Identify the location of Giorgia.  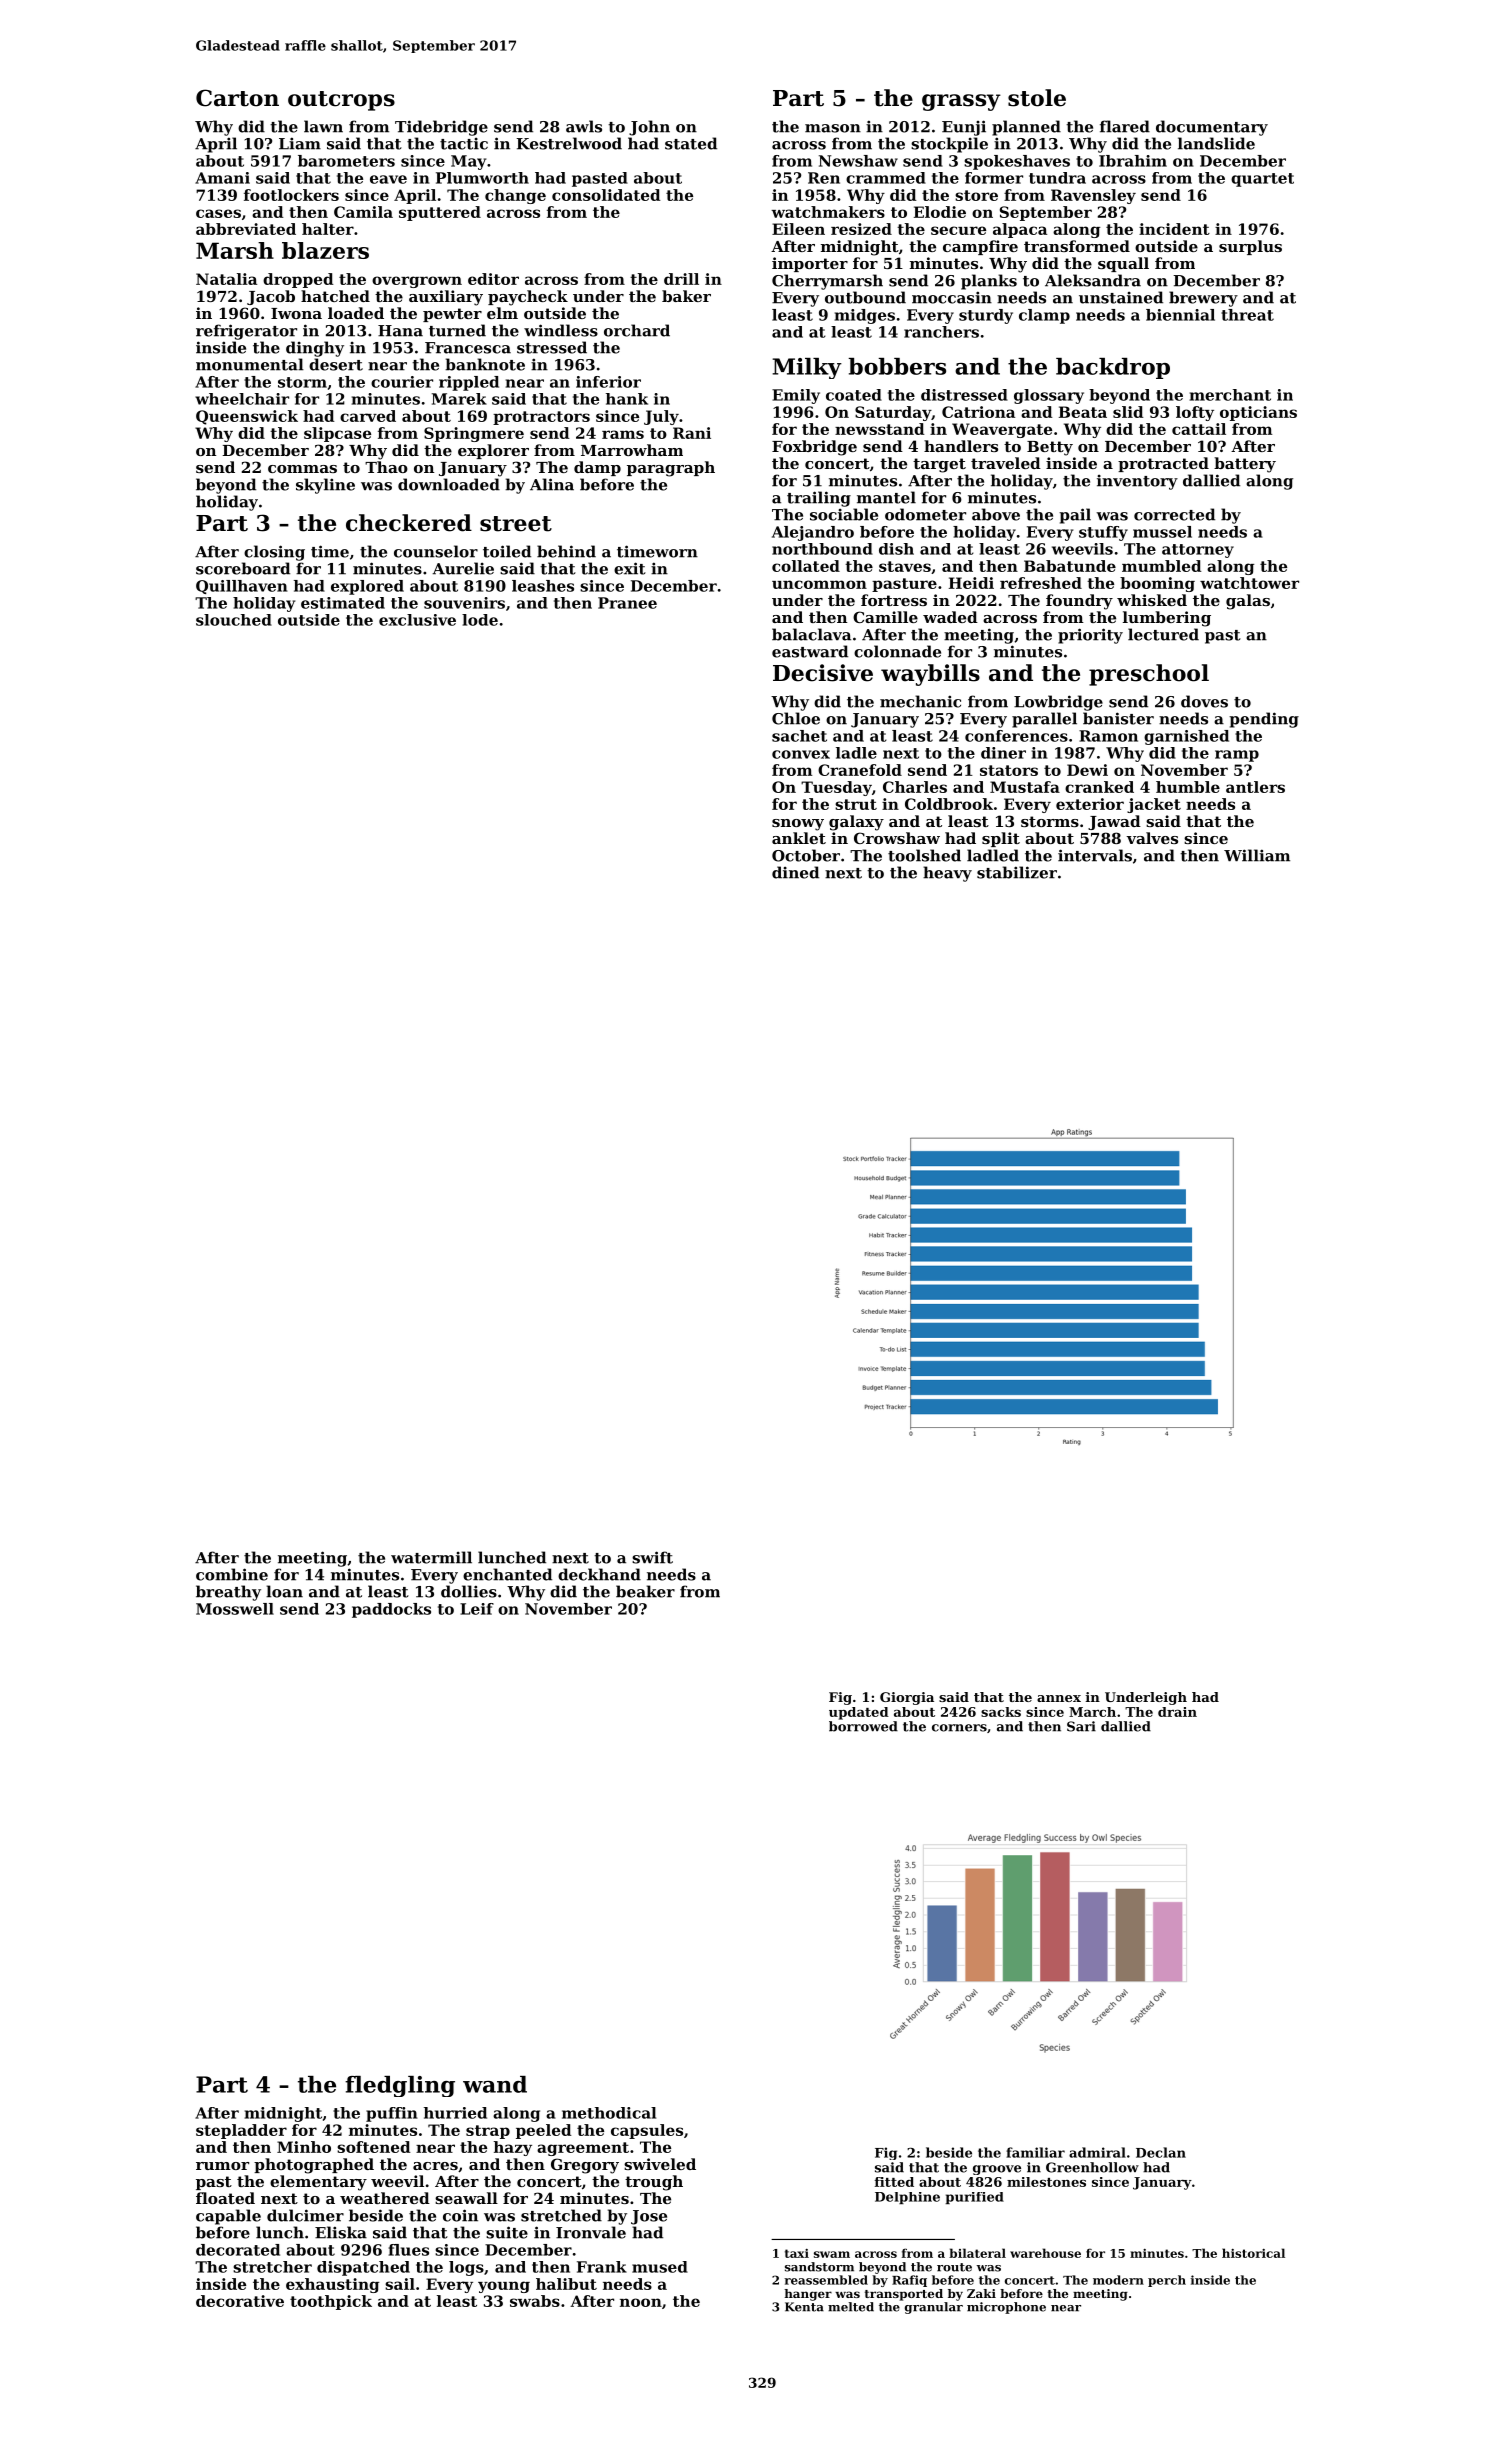
(907, 1698).
